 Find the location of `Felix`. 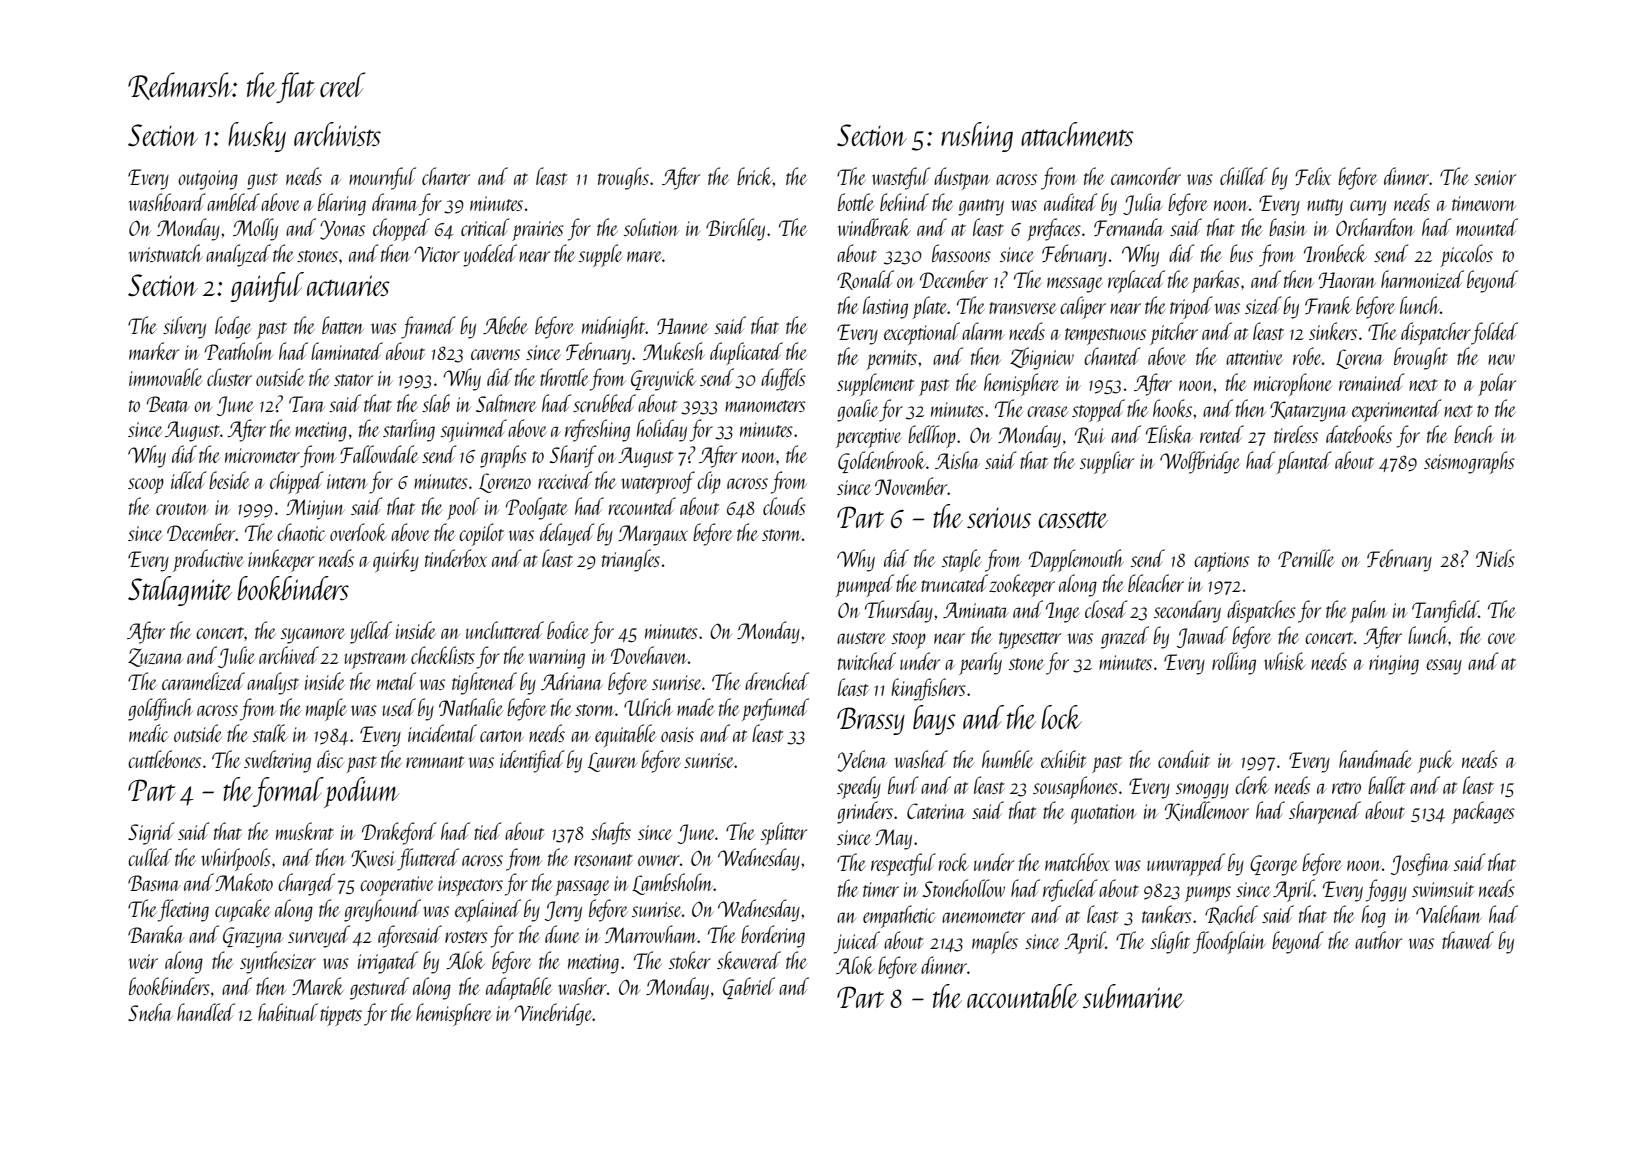

Felix is located at coordinates (1313, 176).
